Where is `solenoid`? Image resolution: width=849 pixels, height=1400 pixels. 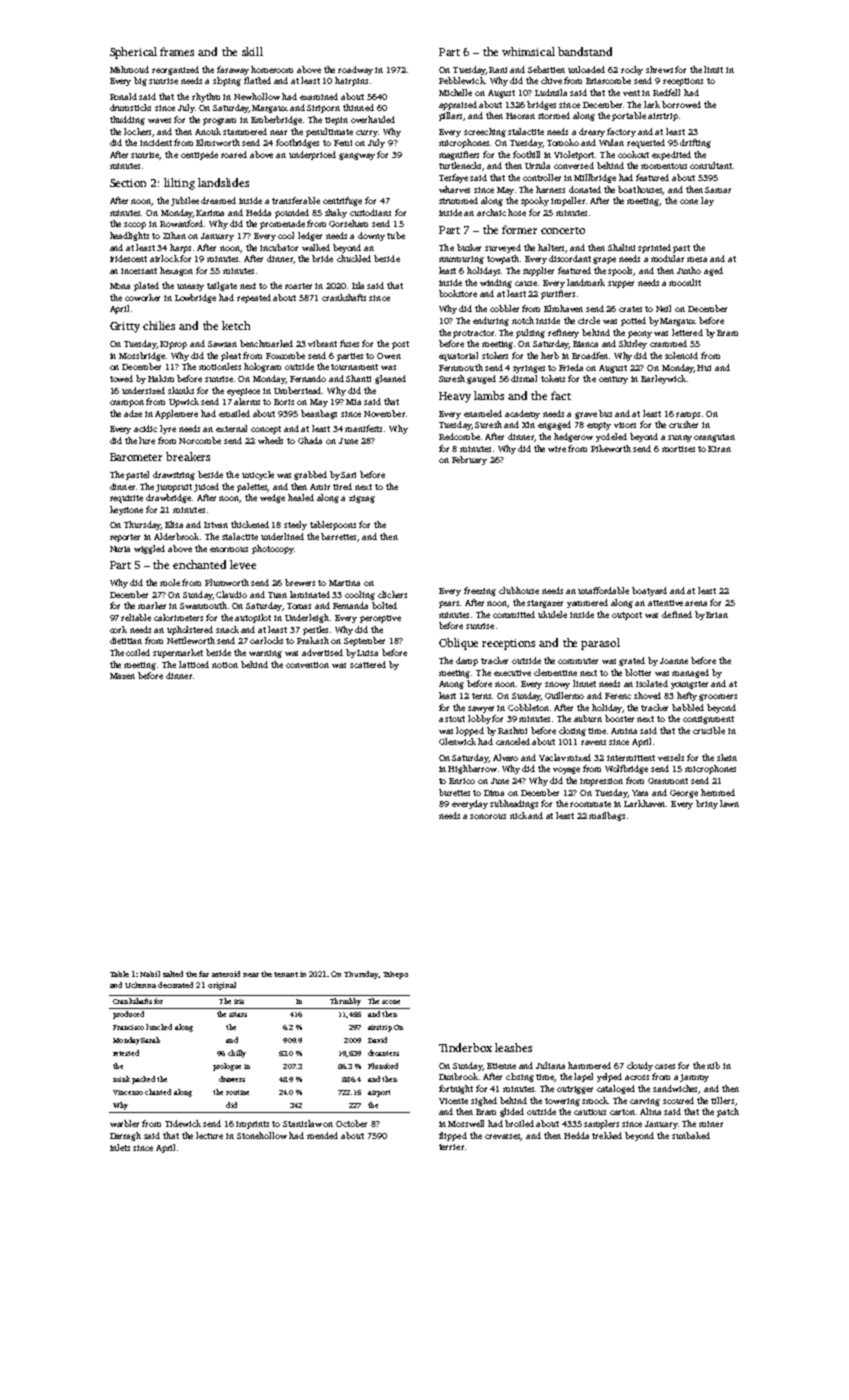 solenoid is located at coordinates (681, 355).
